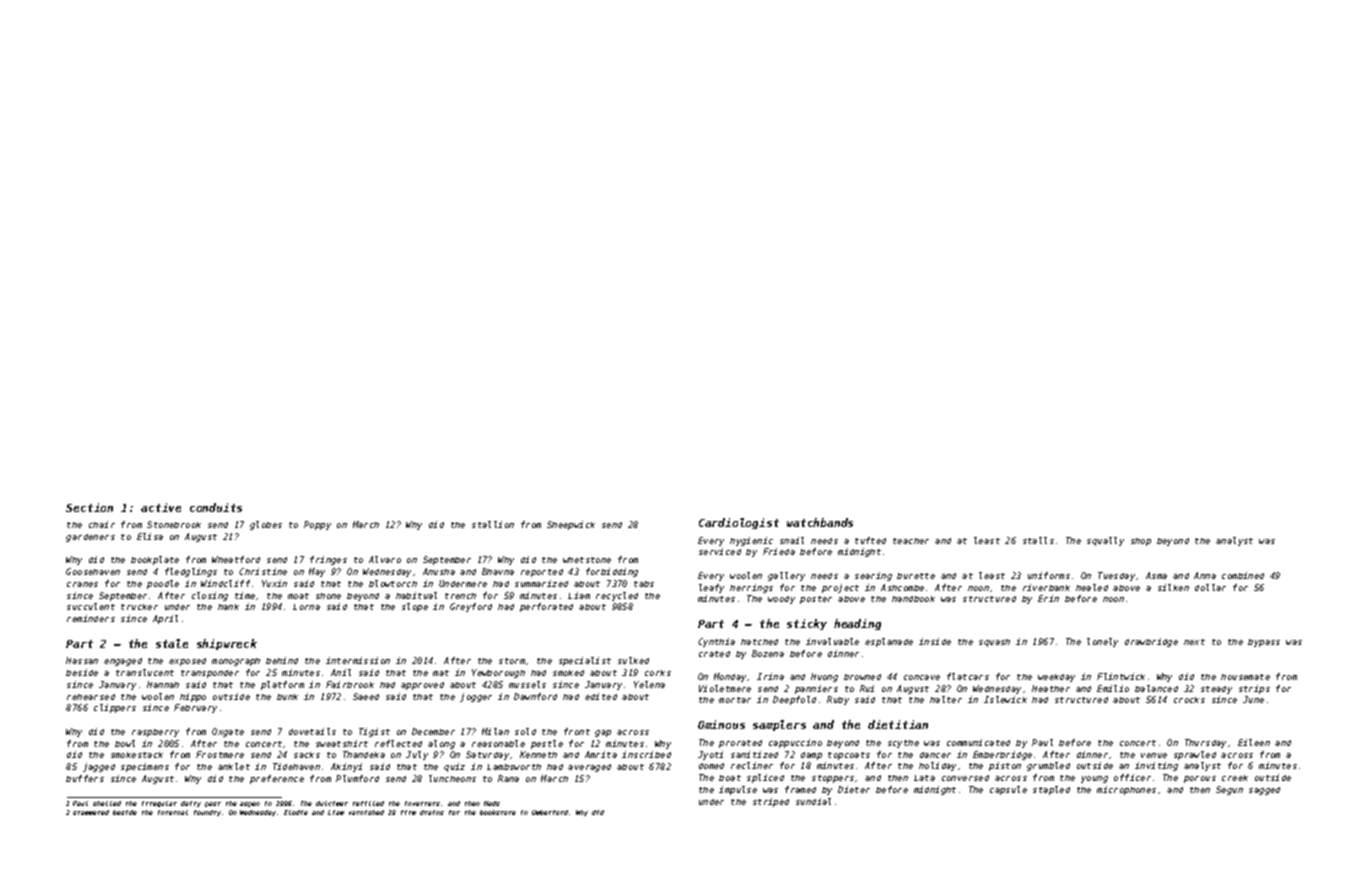 This document has height=887, width=1372. What do you see at coordinates (771, 802) in the document?
I see `striped` at bounding box center [771, 802].
